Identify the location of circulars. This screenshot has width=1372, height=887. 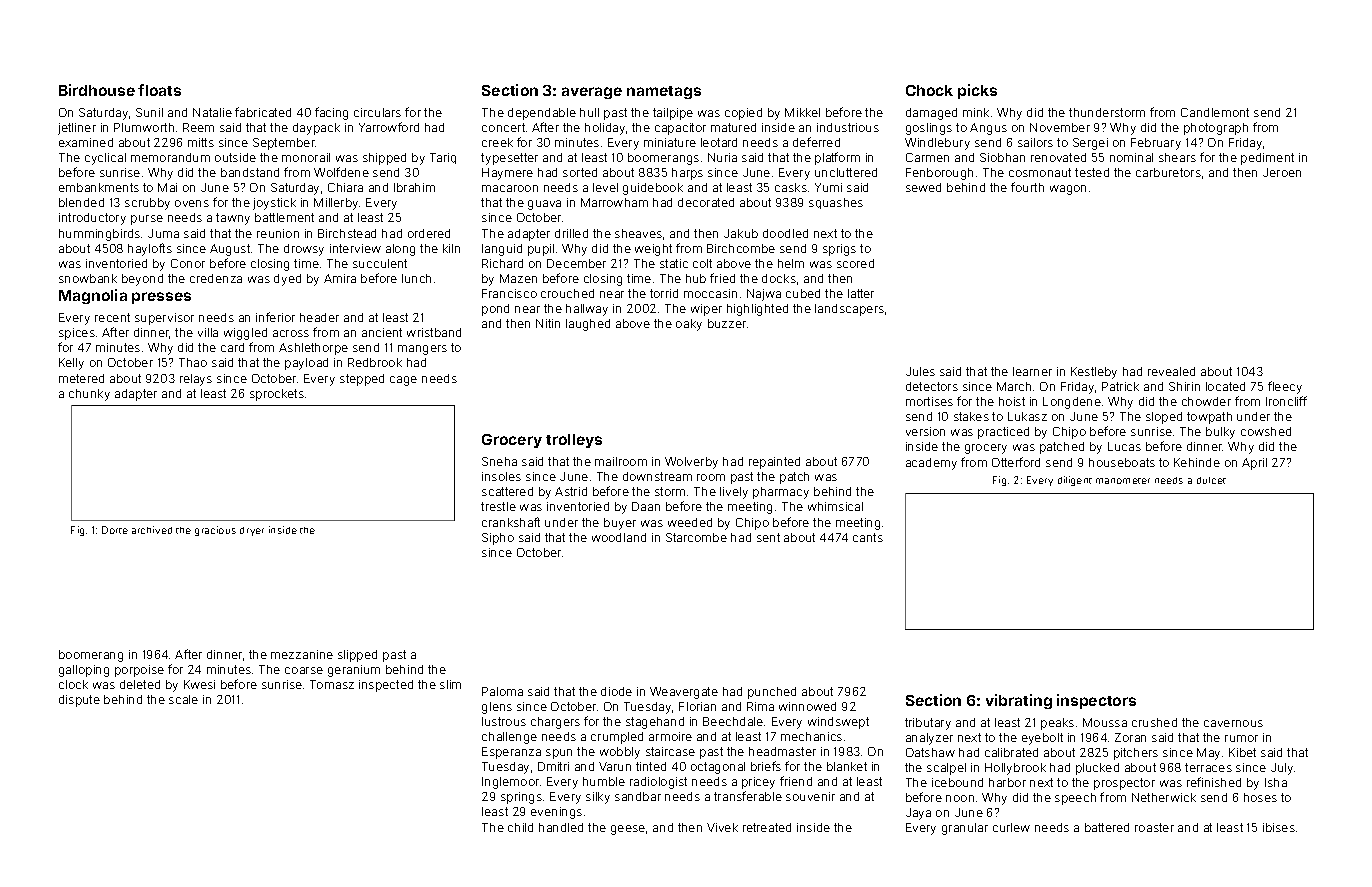
(377, 112).
